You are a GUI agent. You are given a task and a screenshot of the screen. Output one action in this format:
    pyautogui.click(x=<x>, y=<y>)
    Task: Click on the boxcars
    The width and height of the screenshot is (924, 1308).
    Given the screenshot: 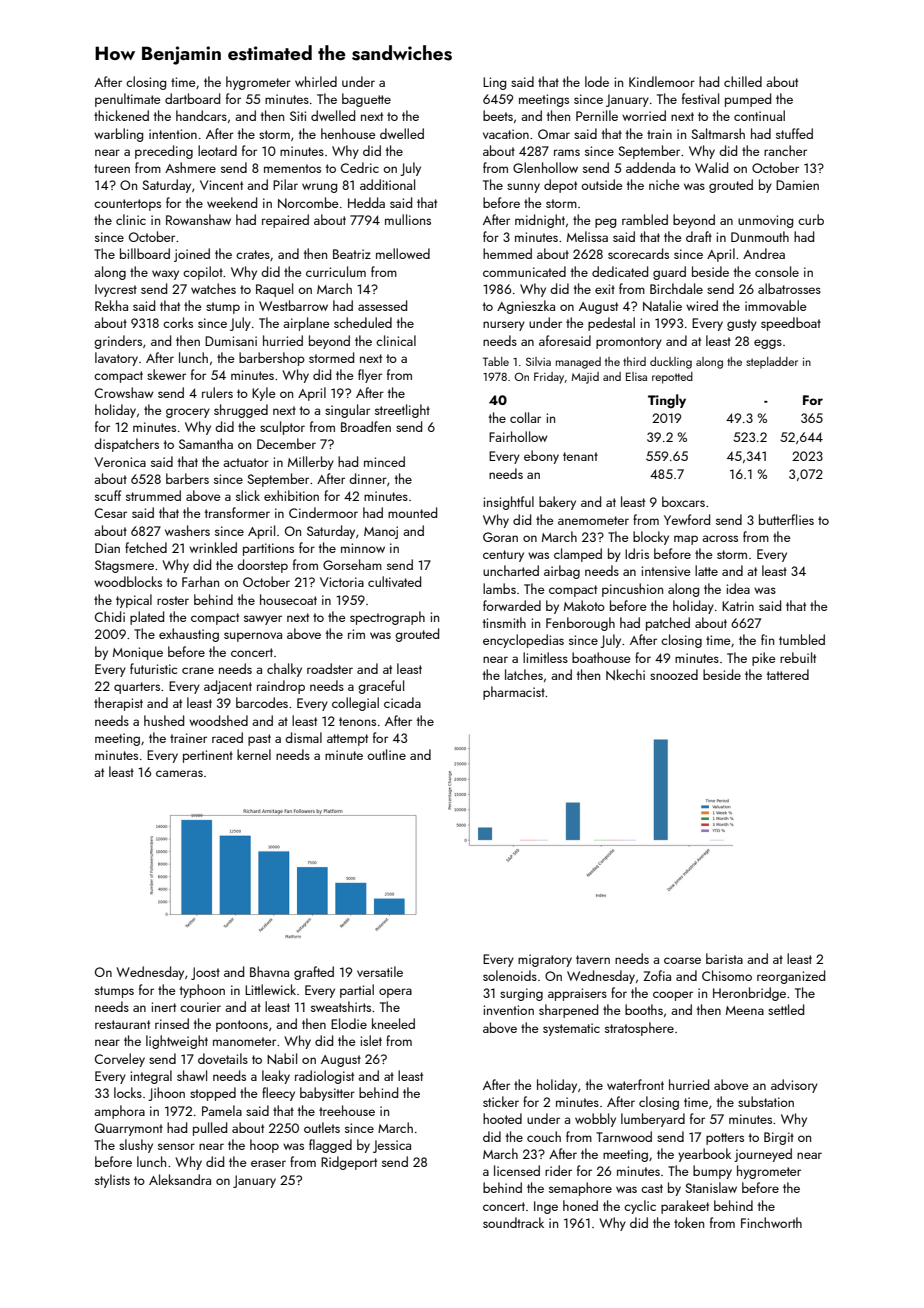 What is the action you would take?
    pyautogui.click(x=683, y=501)
